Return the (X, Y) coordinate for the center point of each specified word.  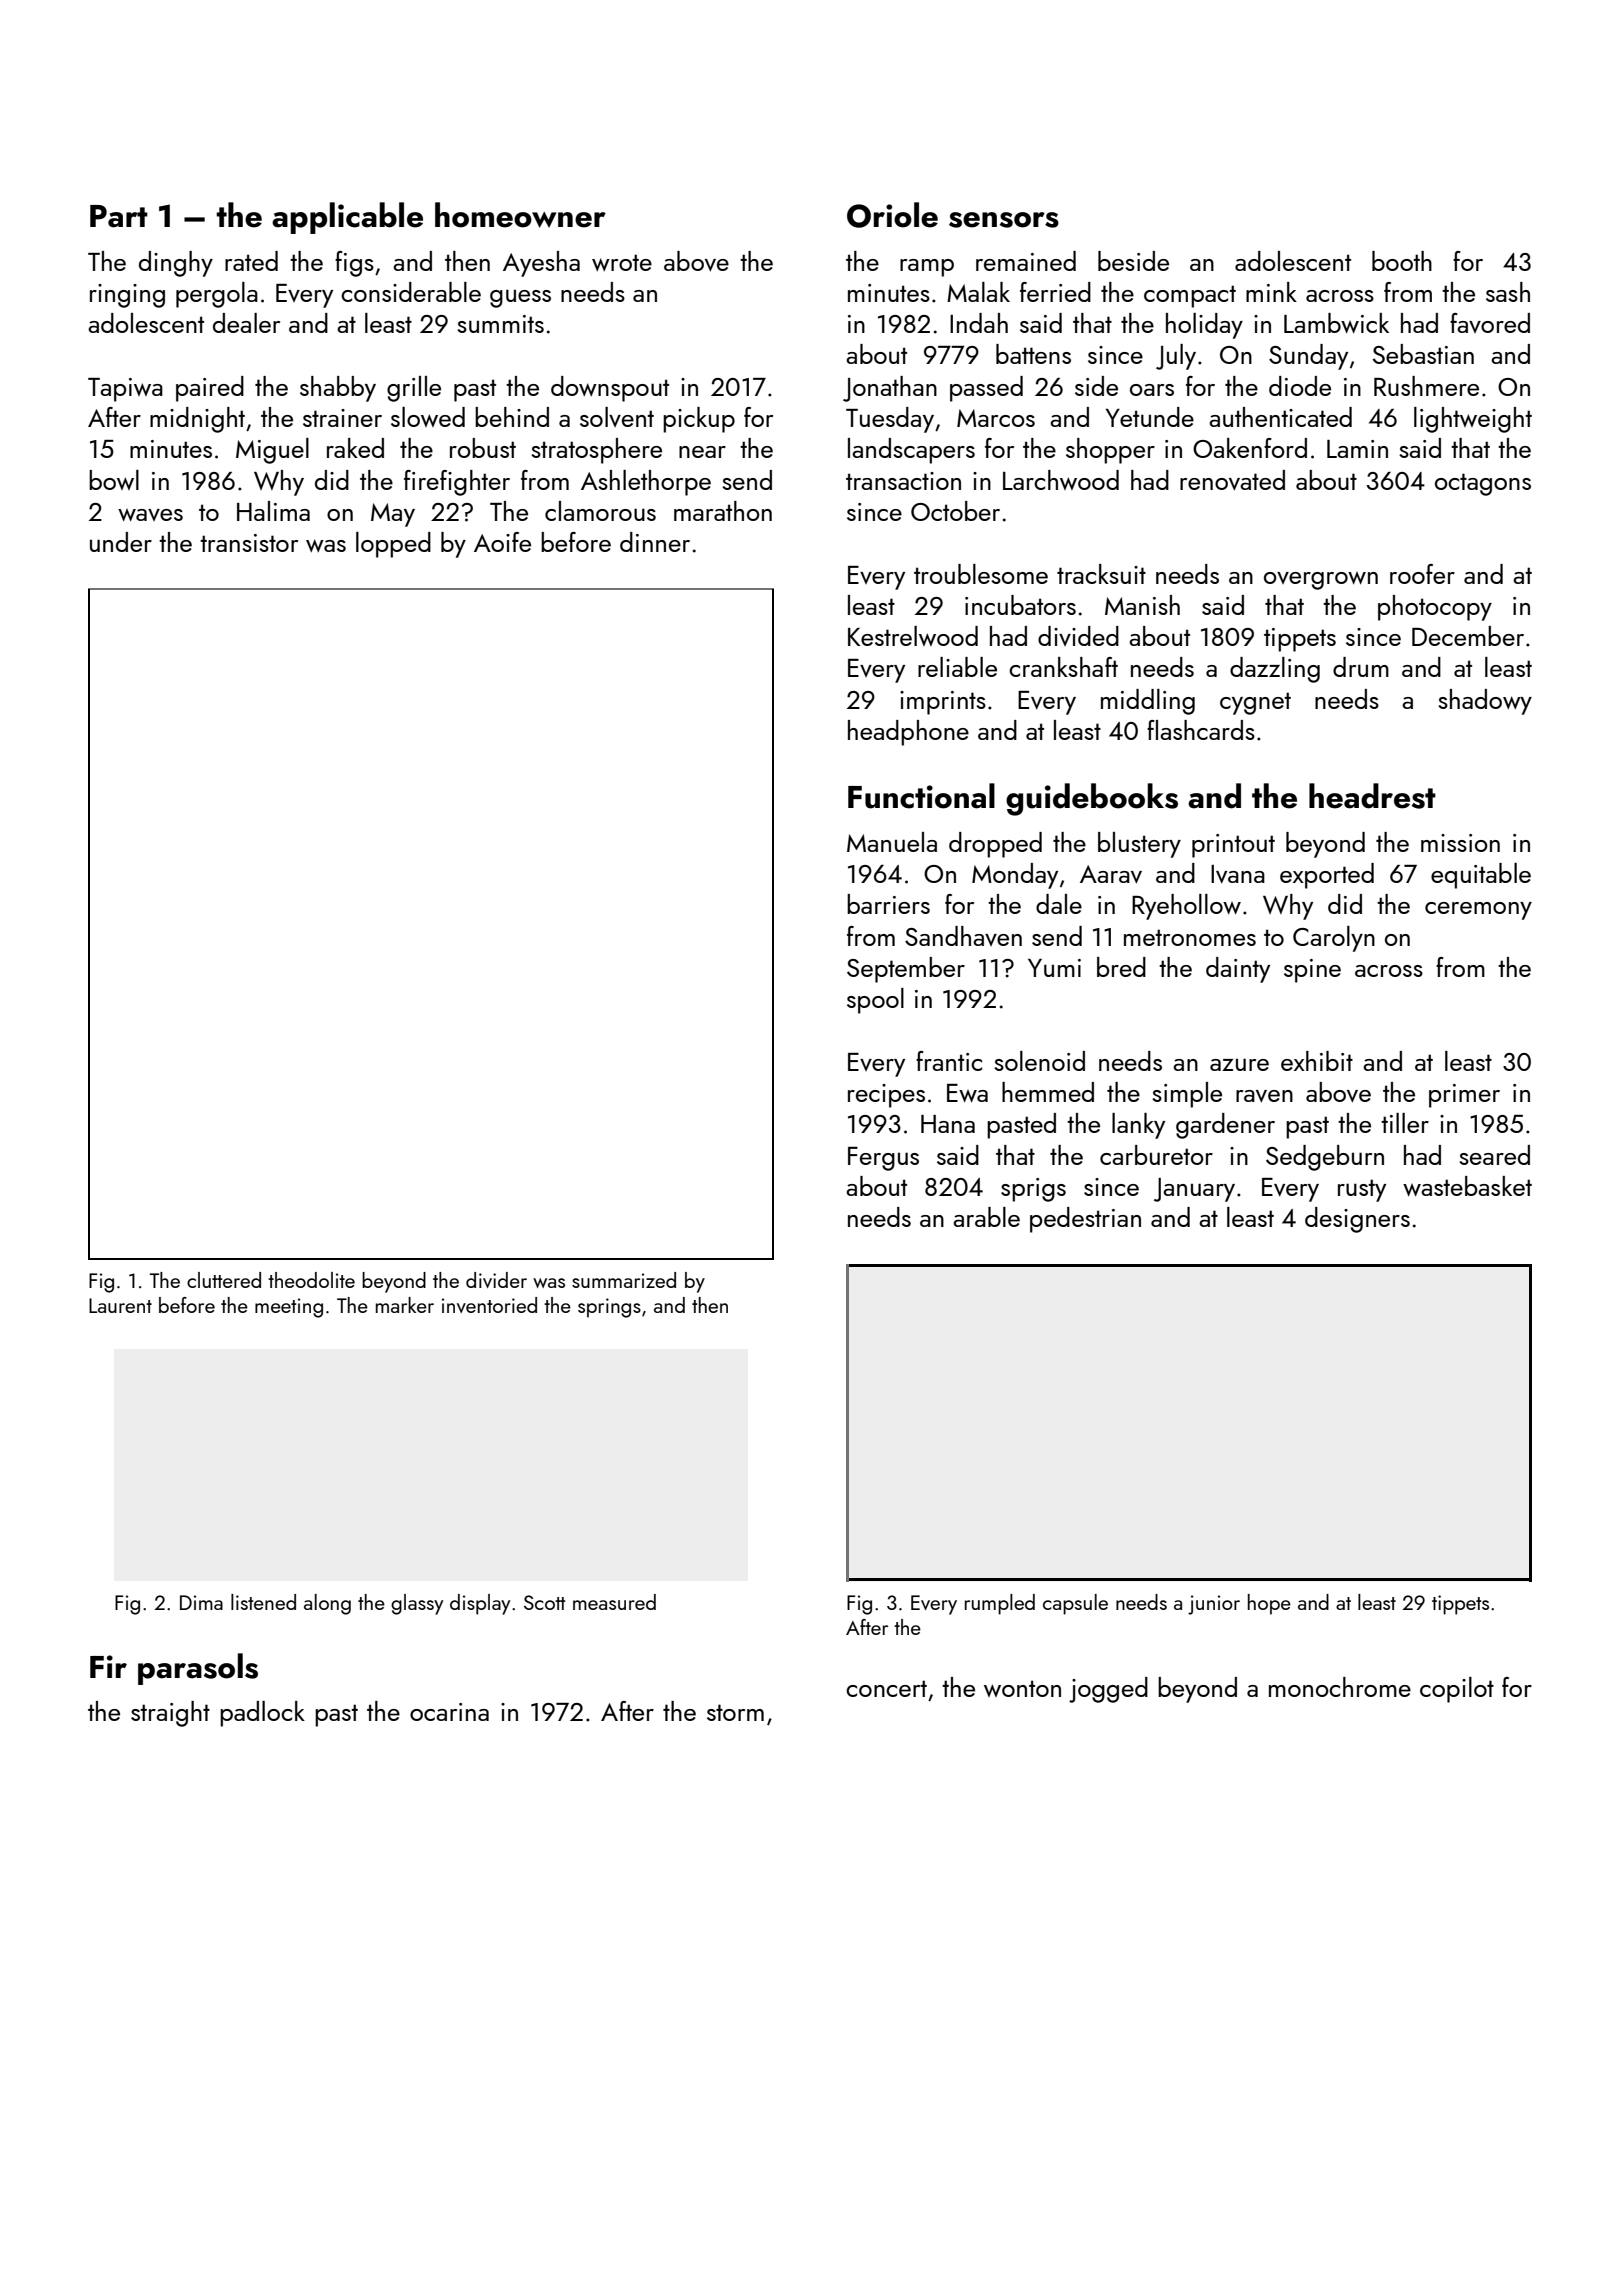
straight (170, 1714)
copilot (1457, 1690)
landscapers (911, 451)
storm (735, 1712)
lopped (393, 545)
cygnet (1255, 703)
